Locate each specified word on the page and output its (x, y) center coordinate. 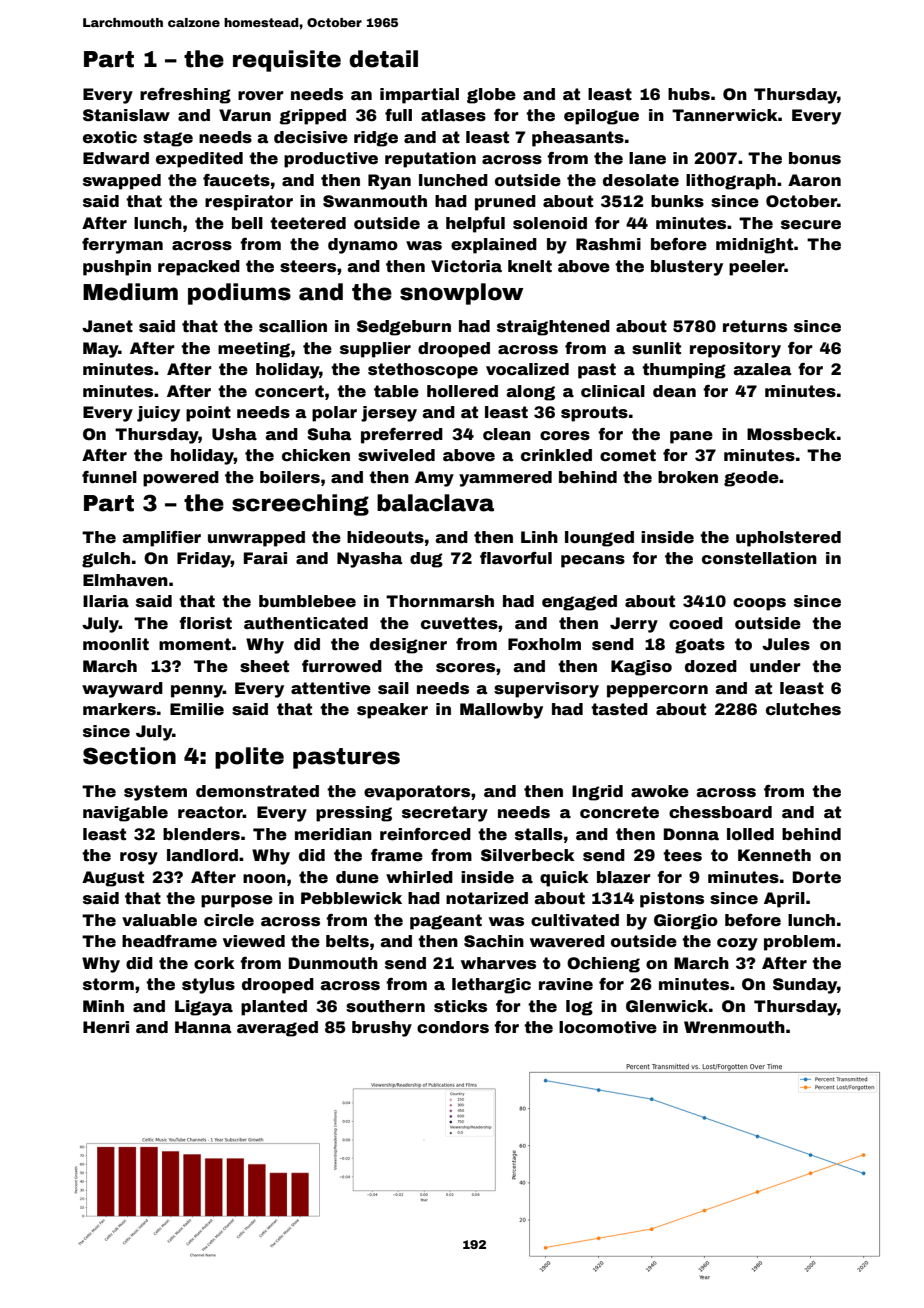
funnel (109, 477)
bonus (815, 158)
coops (759, 604)
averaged (277, 1029)
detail (383, 59)
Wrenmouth (734, 1027)
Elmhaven (125, 580)
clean (507, 434)
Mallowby (501, 711)
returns (755, 326)
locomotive (608, 1027)
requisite (287, 61)
